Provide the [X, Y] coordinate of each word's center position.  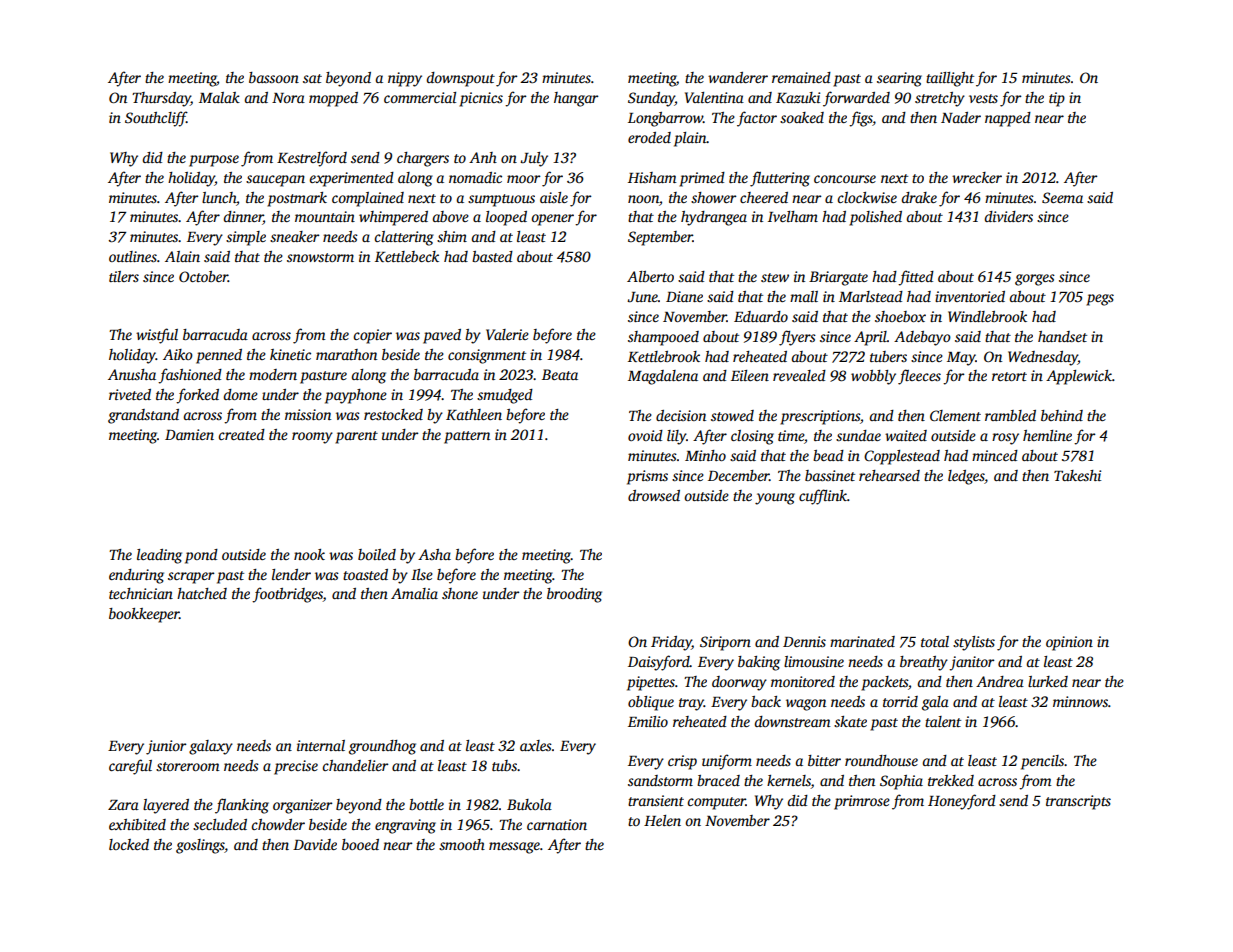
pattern [467, 437]
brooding [574, 595]
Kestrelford [312, 159]
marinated [862, 641]
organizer [302, 806]
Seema [1062, 197]
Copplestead [902, 457]
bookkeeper [144, 615]
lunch [219, 197]
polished [875, 218]
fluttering [780, 179]
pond [201, 556]
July [534, 159]
